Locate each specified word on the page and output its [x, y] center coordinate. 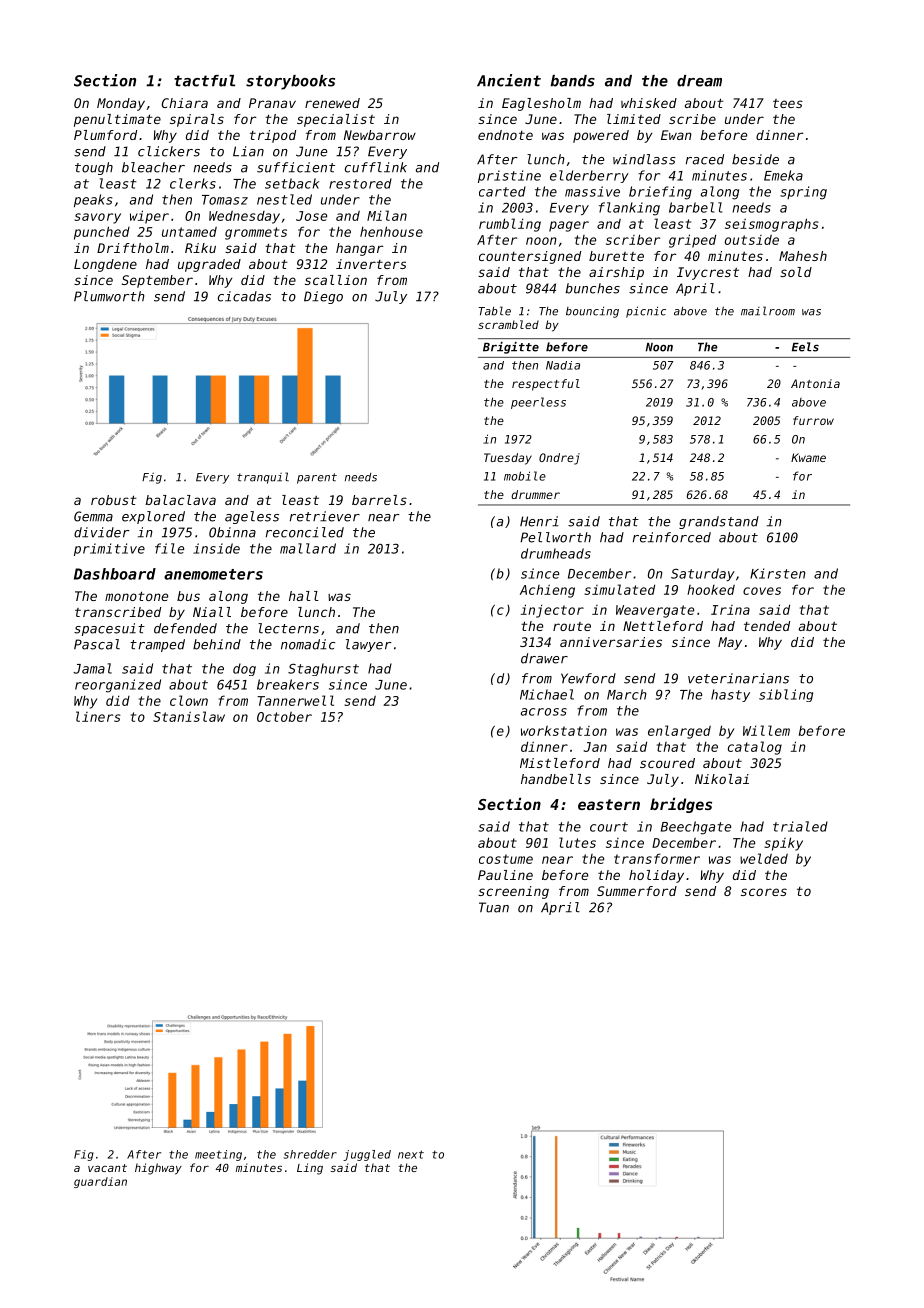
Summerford [637, 891]
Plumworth [109, 296]
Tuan [494, 907]
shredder [310, 1154]
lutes [577, 842]
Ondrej [559, 459]
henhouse [391, 231]
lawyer [368, 645]
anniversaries [611, 642]
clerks [193, 183]
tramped [157, 645]
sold [796, 272]
